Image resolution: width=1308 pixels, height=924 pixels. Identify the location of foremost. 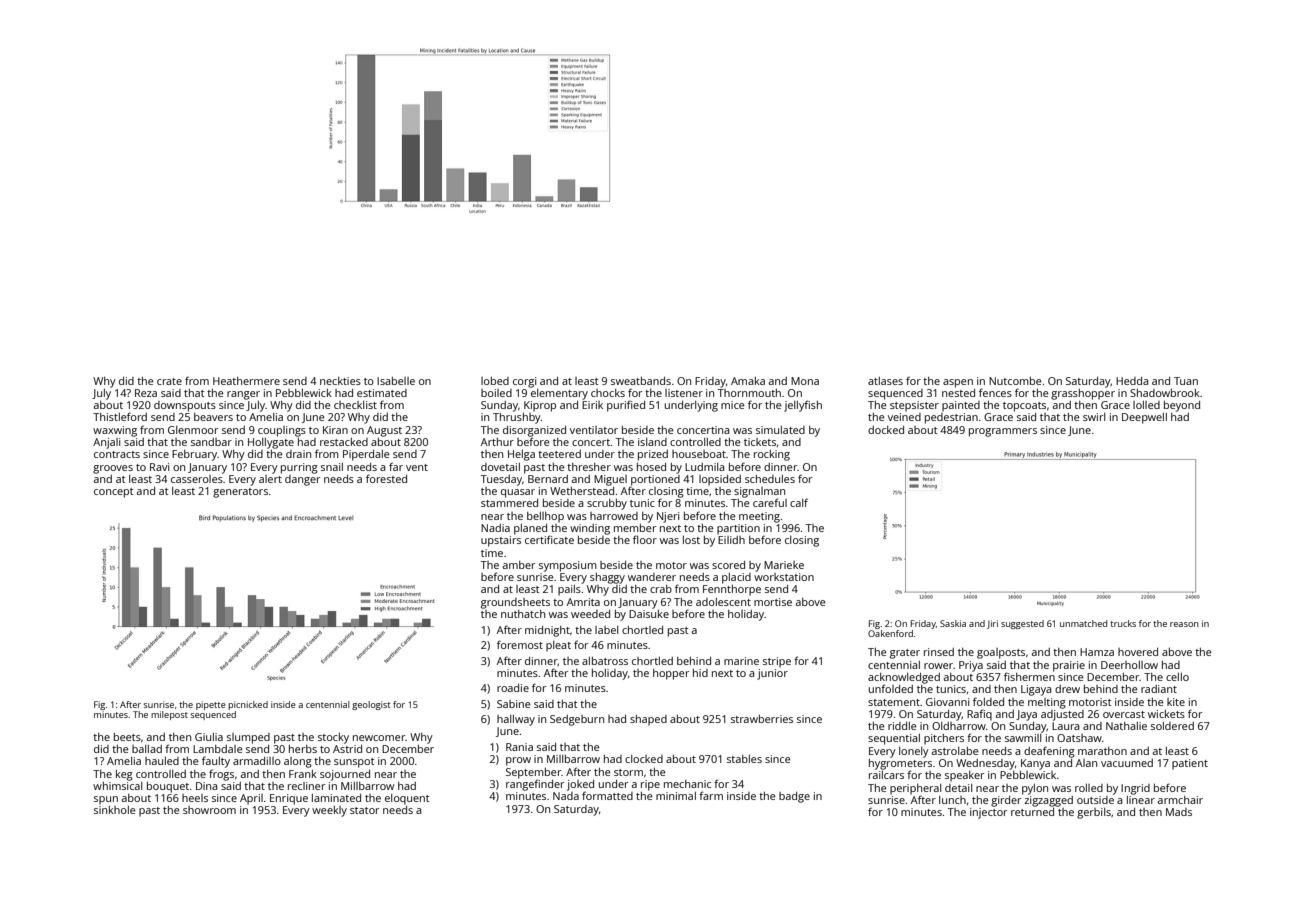
(520, 644).
